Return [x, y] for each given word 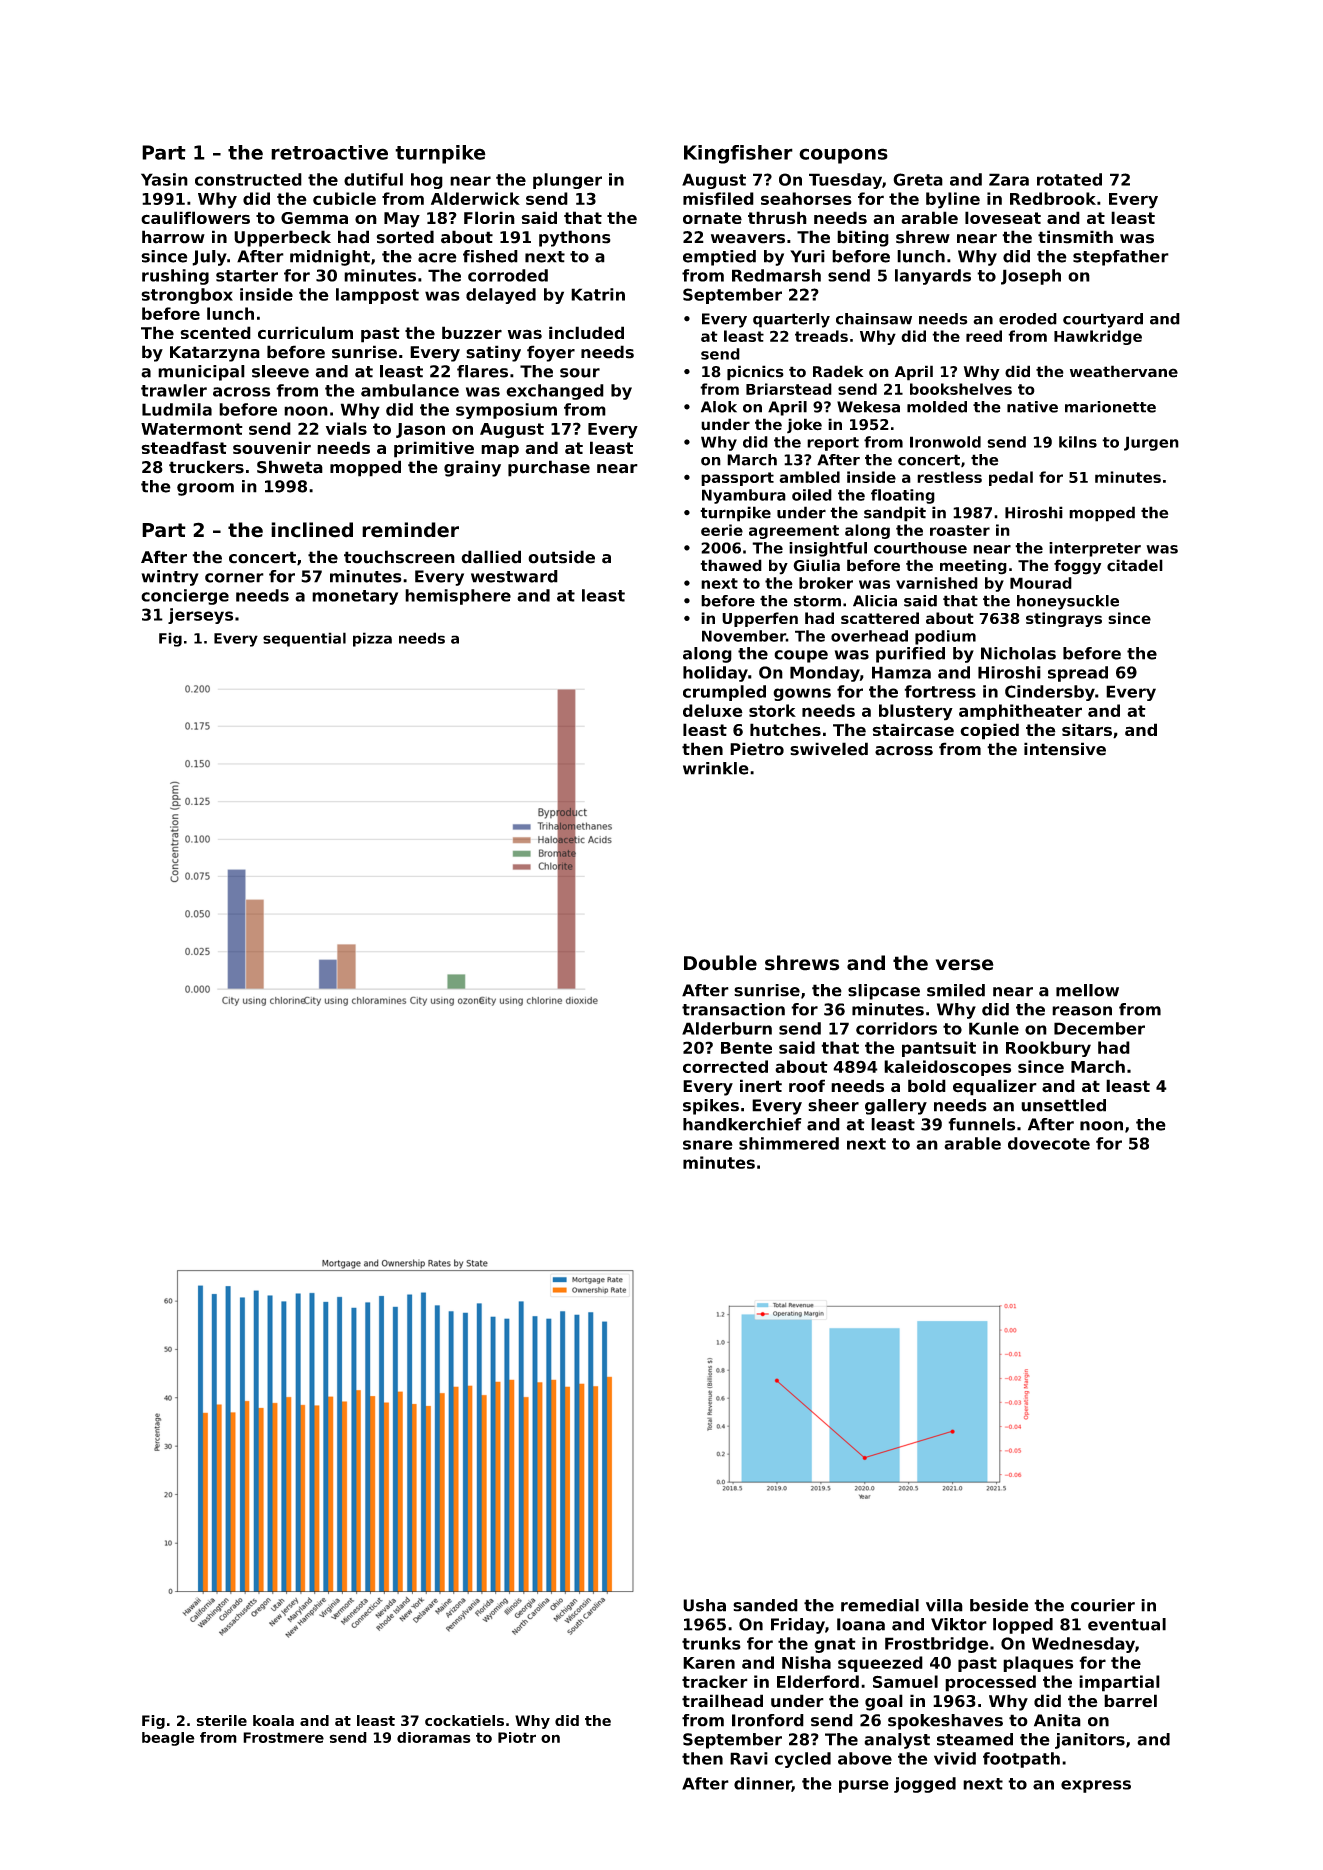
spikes [711, 1107]
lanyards [933, 277]
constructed [248, 179]
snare [708, 1145]
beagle [168, 1739]
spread [1078, 674]
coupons [843, 156]
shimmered [789, 1143]
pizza [372, 639]
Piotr [517, 1737]
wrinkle [716, 768]
